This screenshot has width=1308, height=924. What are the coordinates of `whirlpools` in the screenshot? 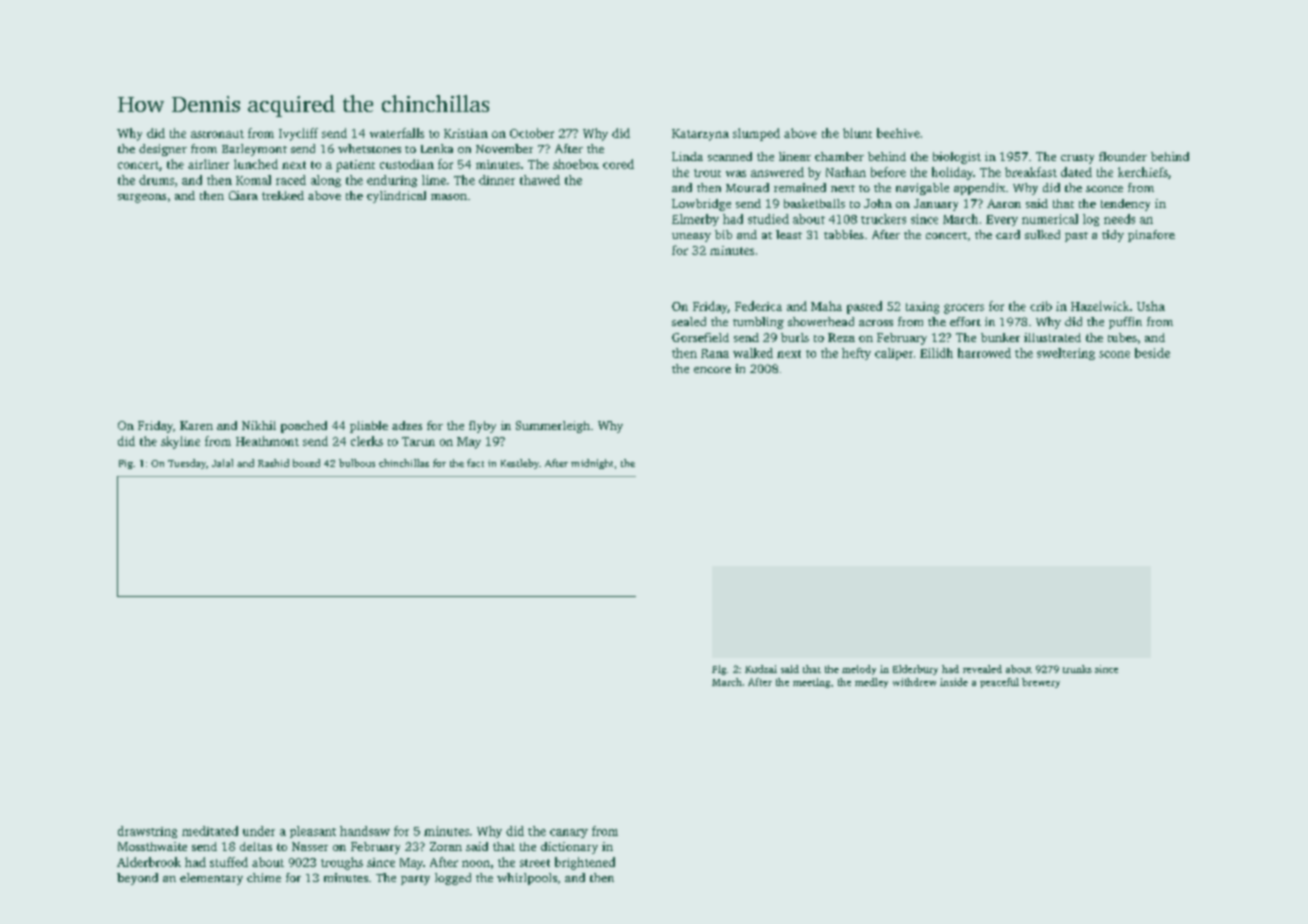 It's located at (527, 879).
